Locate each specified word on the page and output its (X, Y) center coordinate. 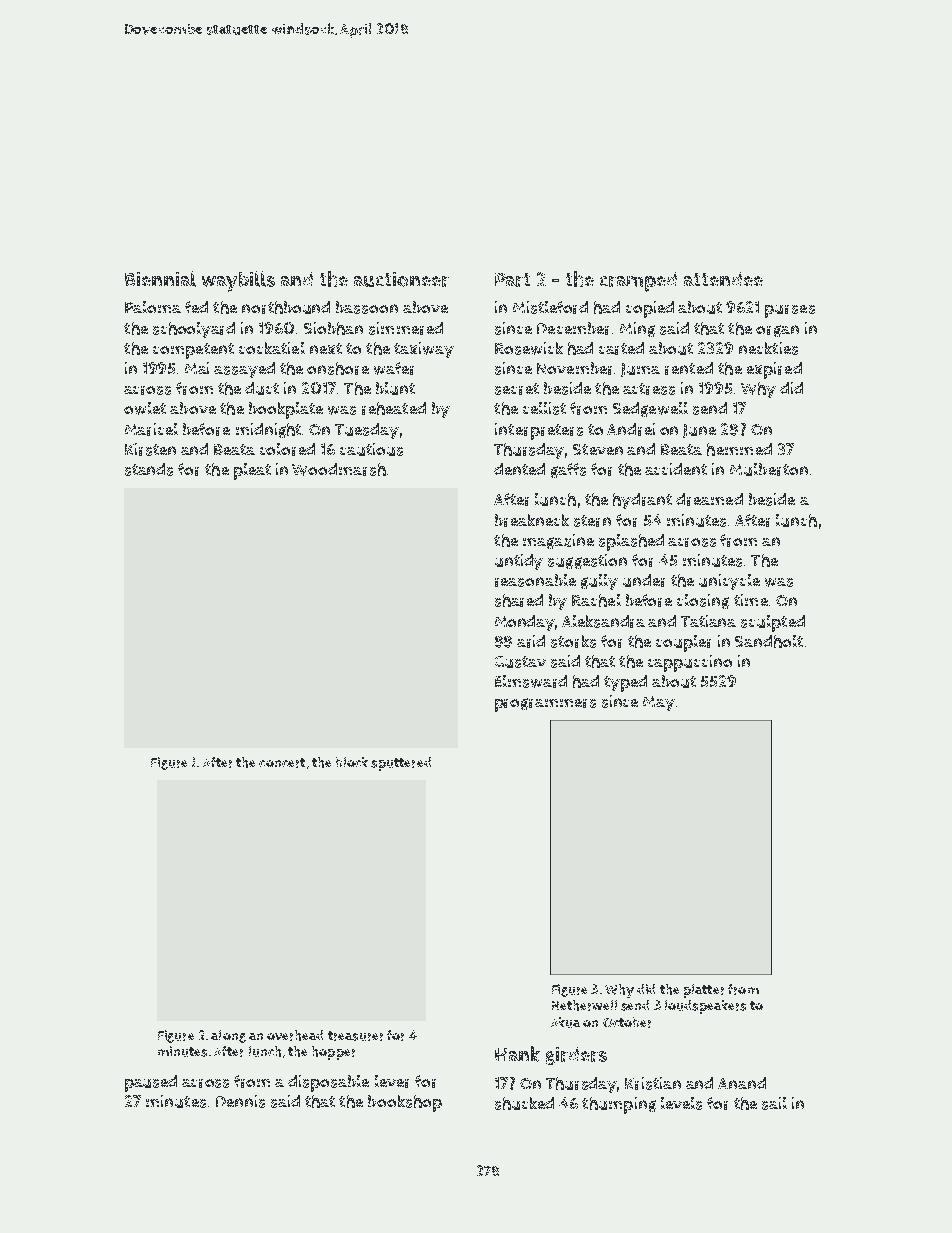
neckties (768, 348)
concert (282, 763)
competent (193, 351)
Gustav (520, 662)
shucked (524, 1103)
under (644, 580)
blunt (395, 388)
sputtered (401, 764)
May (659, 703)
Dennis (240, 1101)
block (352, 762)
